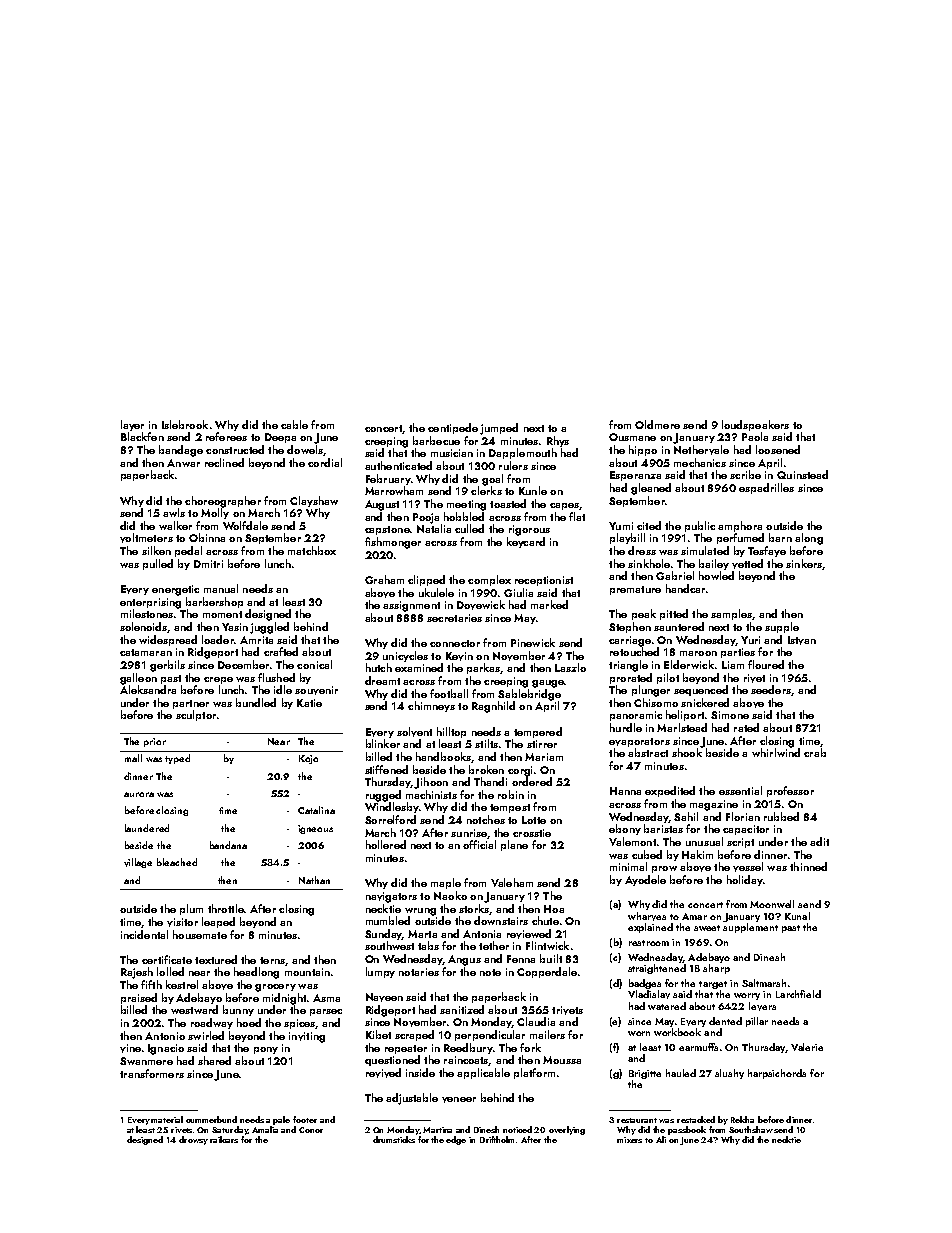 Image resolution: width=952 pixels, height=1233 pixels. I want to click on marked, so click(549, 604).
